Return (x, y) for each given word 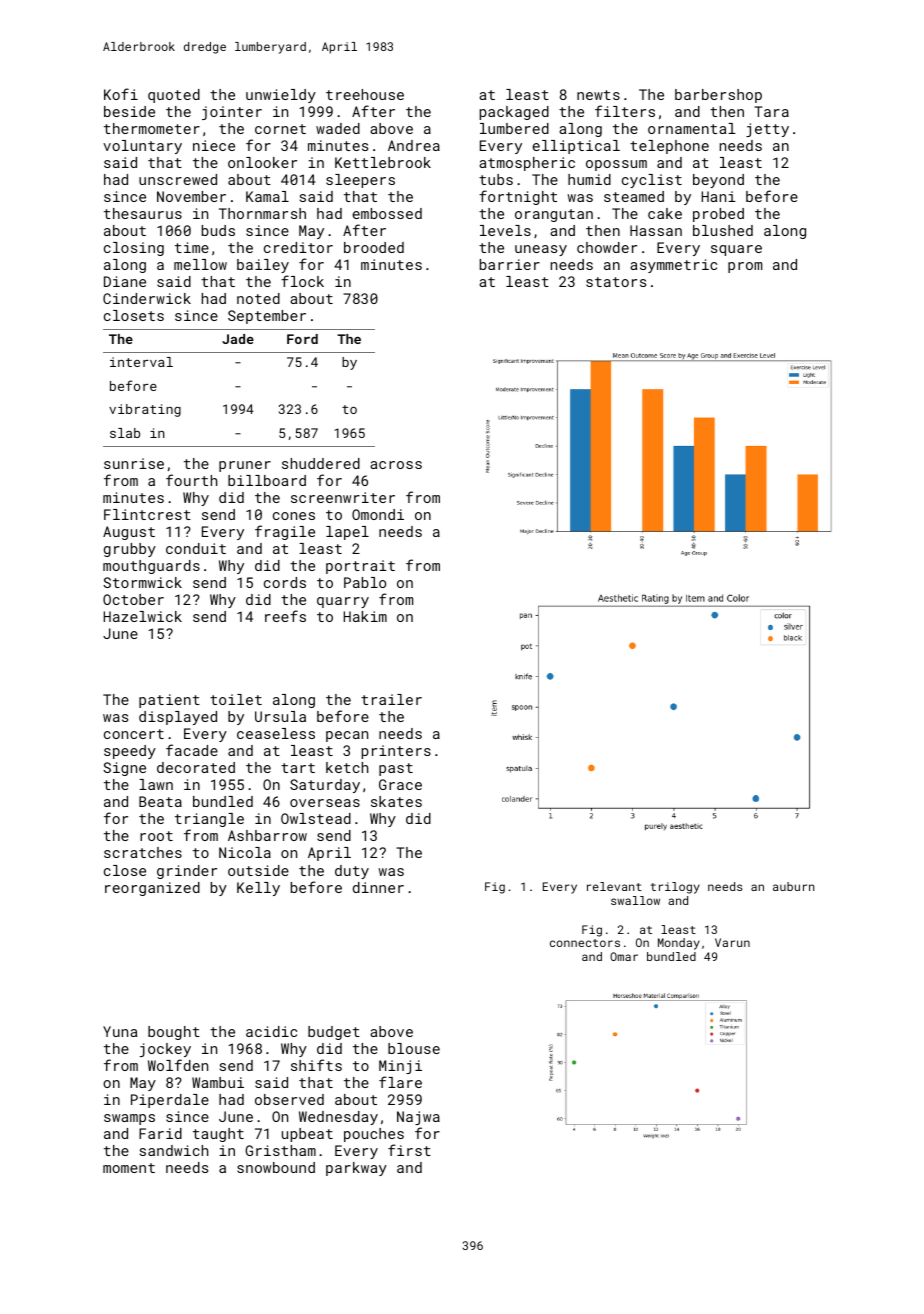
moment (129, 1168)
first (409, 1150)
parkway (356, 1169)
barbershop (718, 96)
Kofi (121, 94)
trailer (391, 699)
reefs (285, 616)
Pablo (365, 582)
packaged (514, 113)
